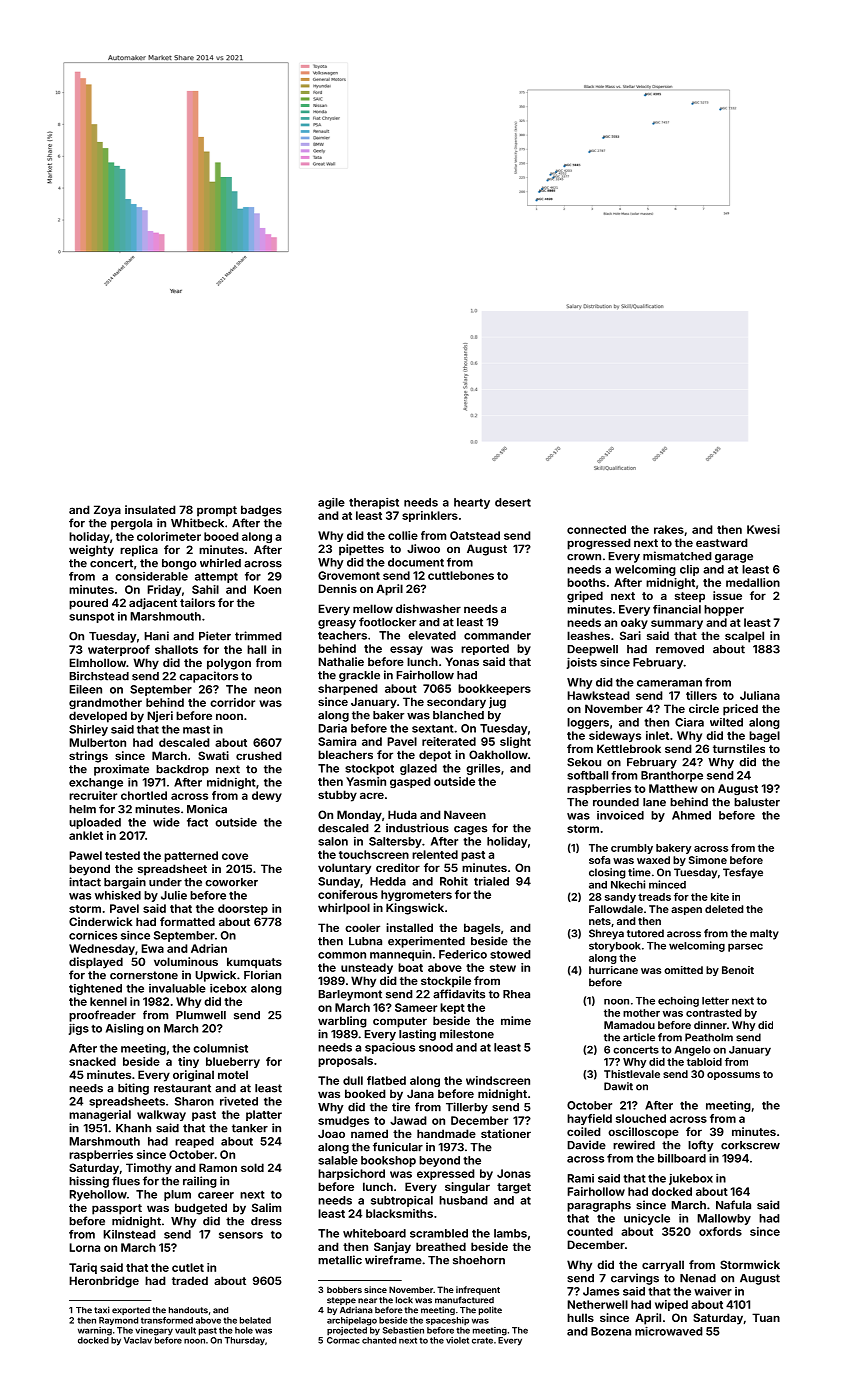  What do you see at coordinates (482, 1340) in the page?
I see `crate` at bounding box center [482, 1340].
